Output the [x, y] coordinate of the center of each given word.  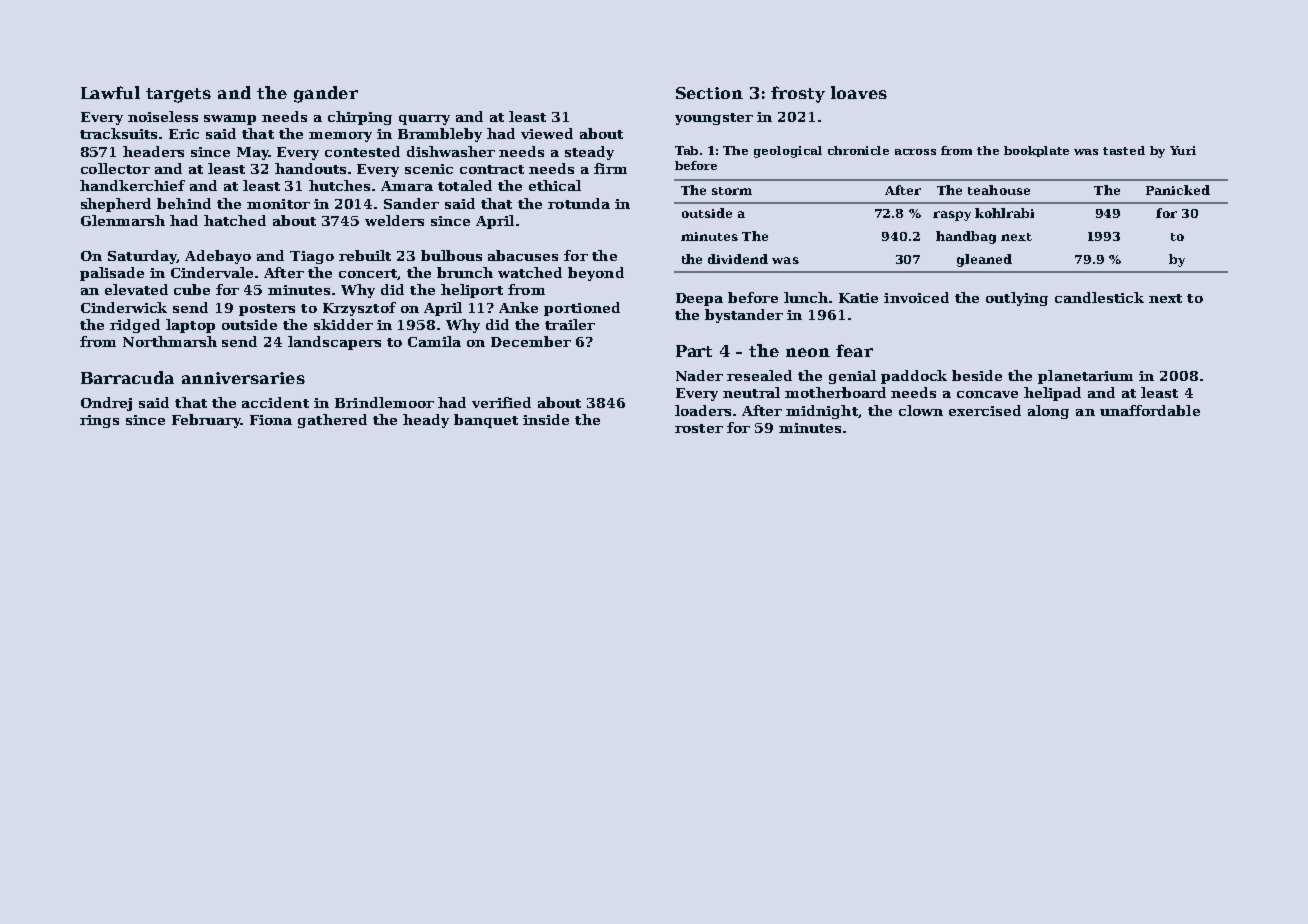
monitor [278, 204]
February [206, 421]
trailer [570, 324]
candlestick [1099, 297]
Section [709, 93]
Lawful [110, 92]
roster [699, 428]
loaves [859, 92]
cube [192, 289]
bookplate [1036, 151]
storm [732, 191]
